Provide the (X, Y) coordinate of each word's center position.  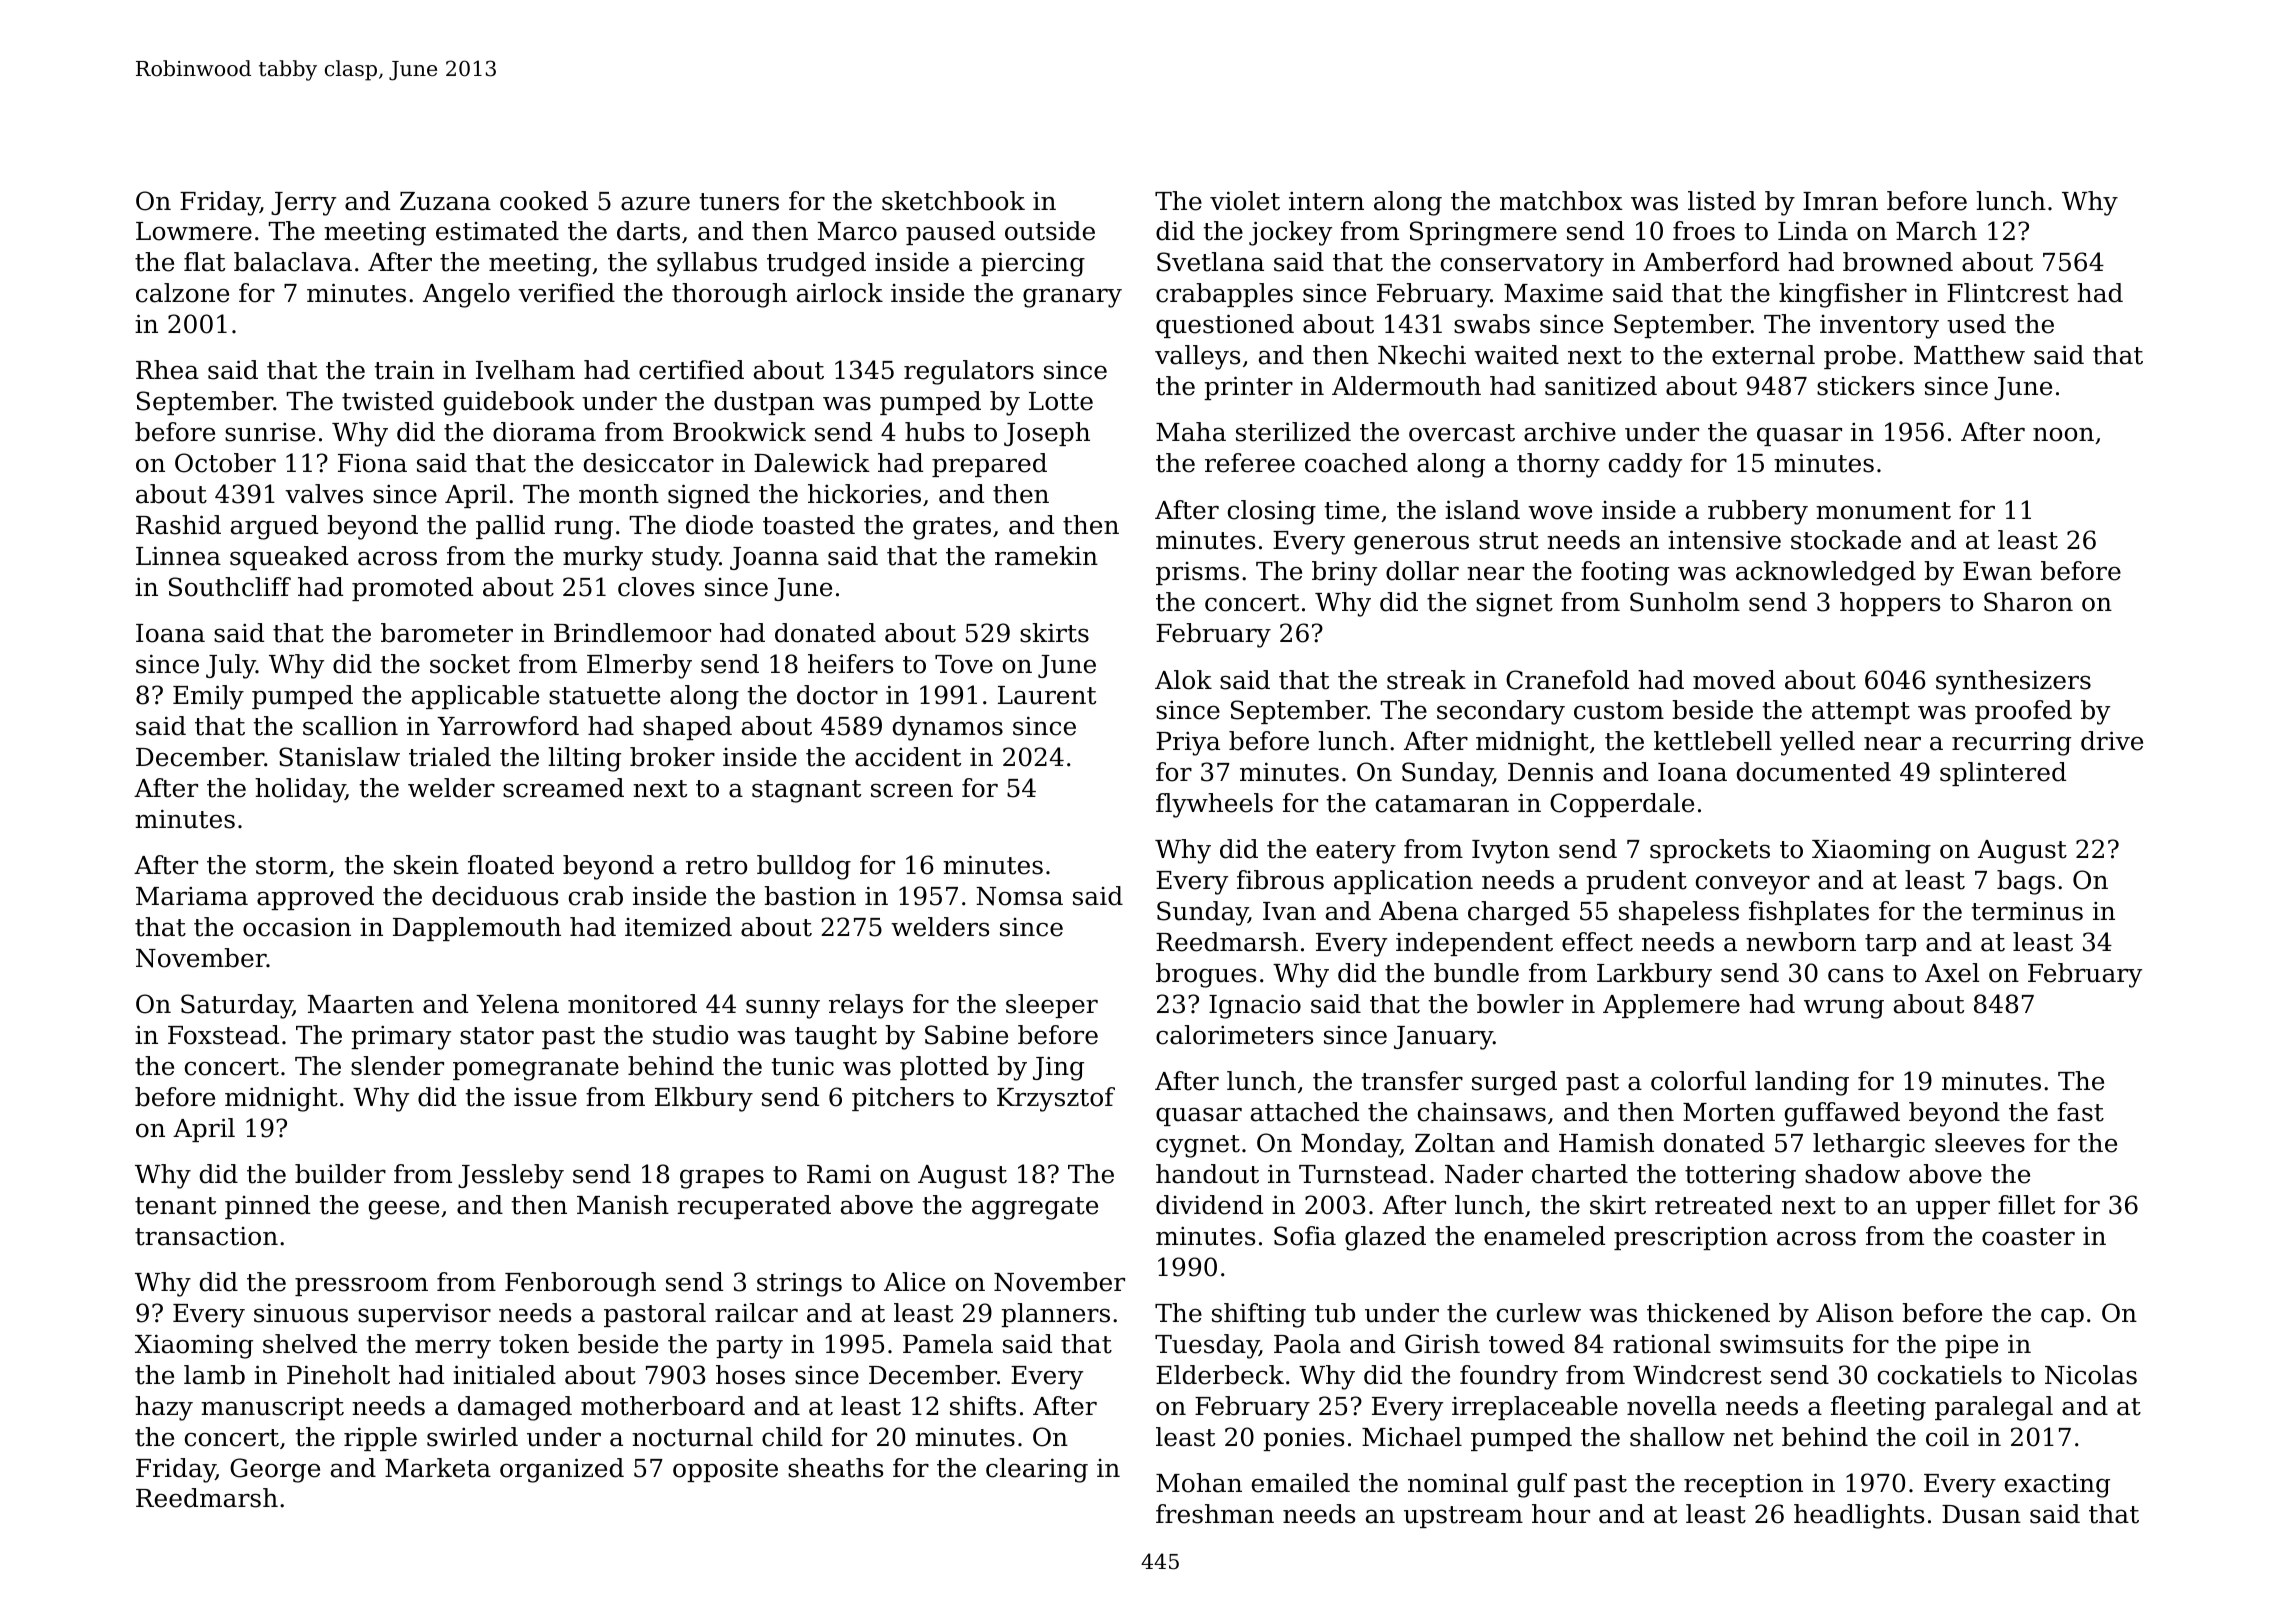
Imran (1840, 201)
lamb (214, 1375)
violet (1245, 201)
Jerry (303, 204)
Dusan (1981, 1514)
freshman (1215, 1514)
